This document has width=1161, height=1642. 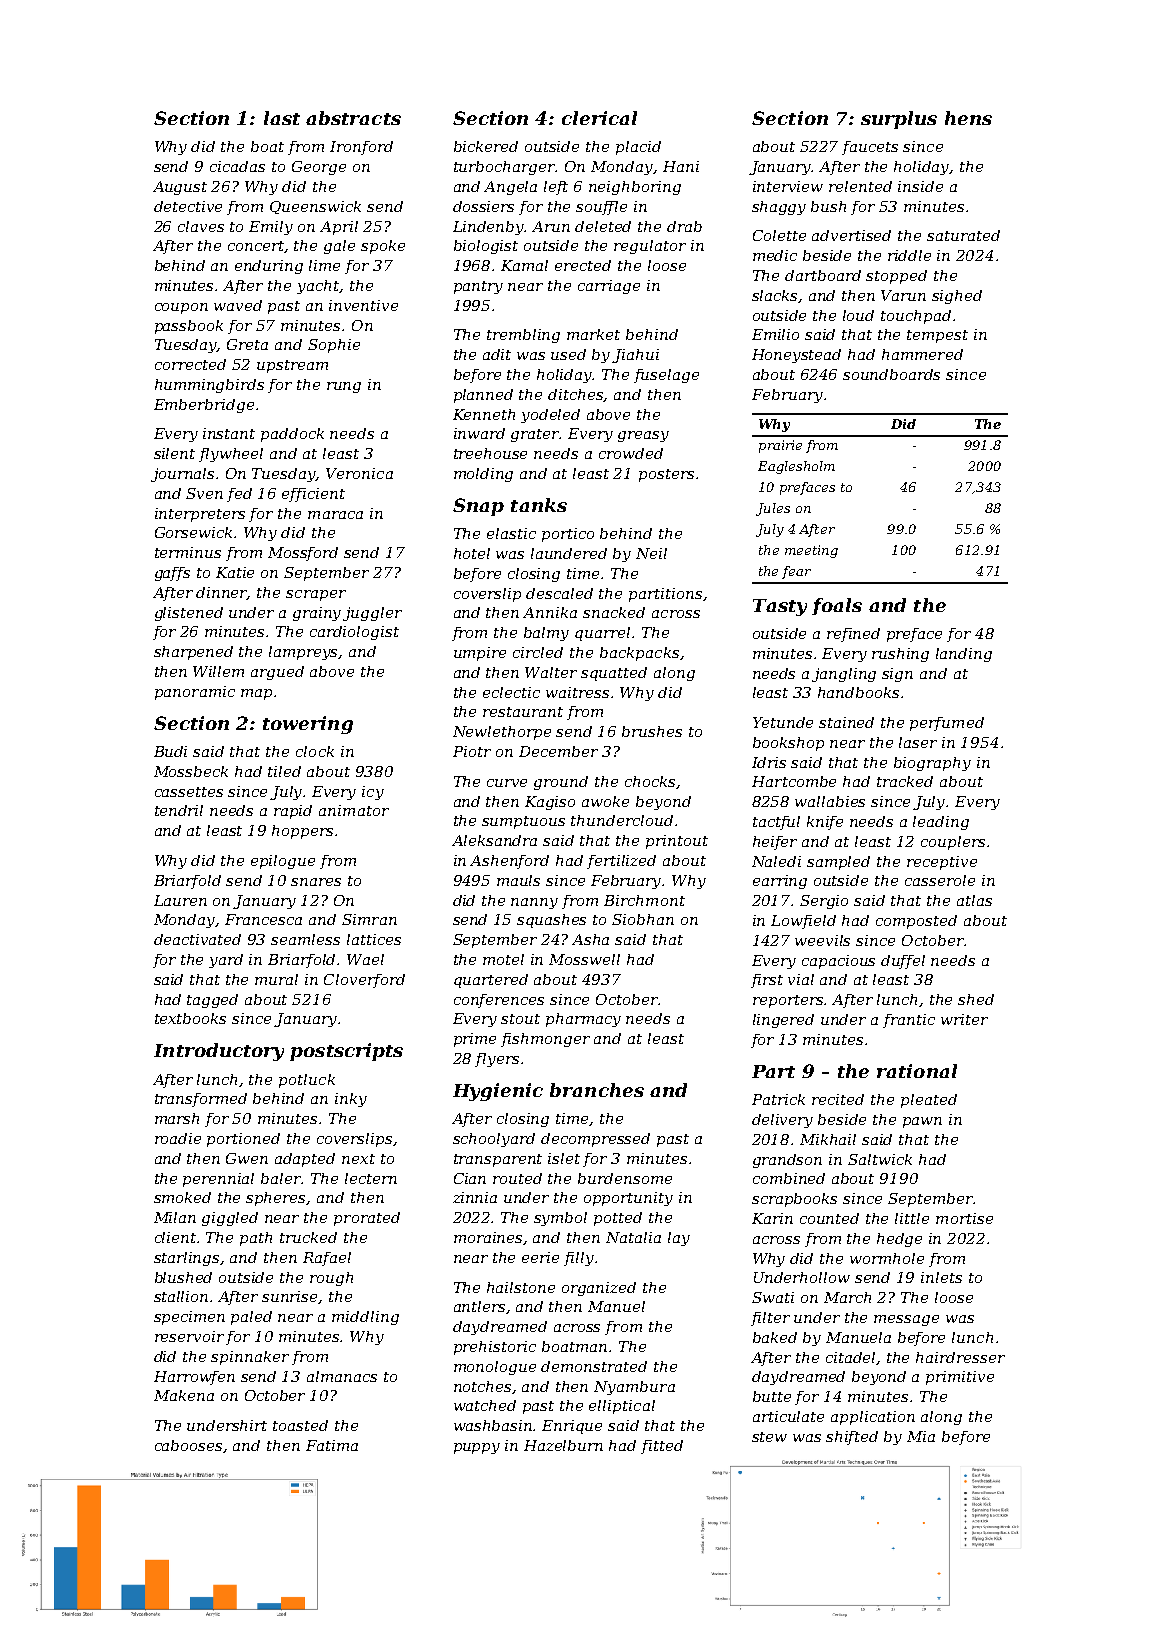 What do you see at coordinates (852, 1438) in the document?
I see `shifted` at bounding box center [852, 1438].
